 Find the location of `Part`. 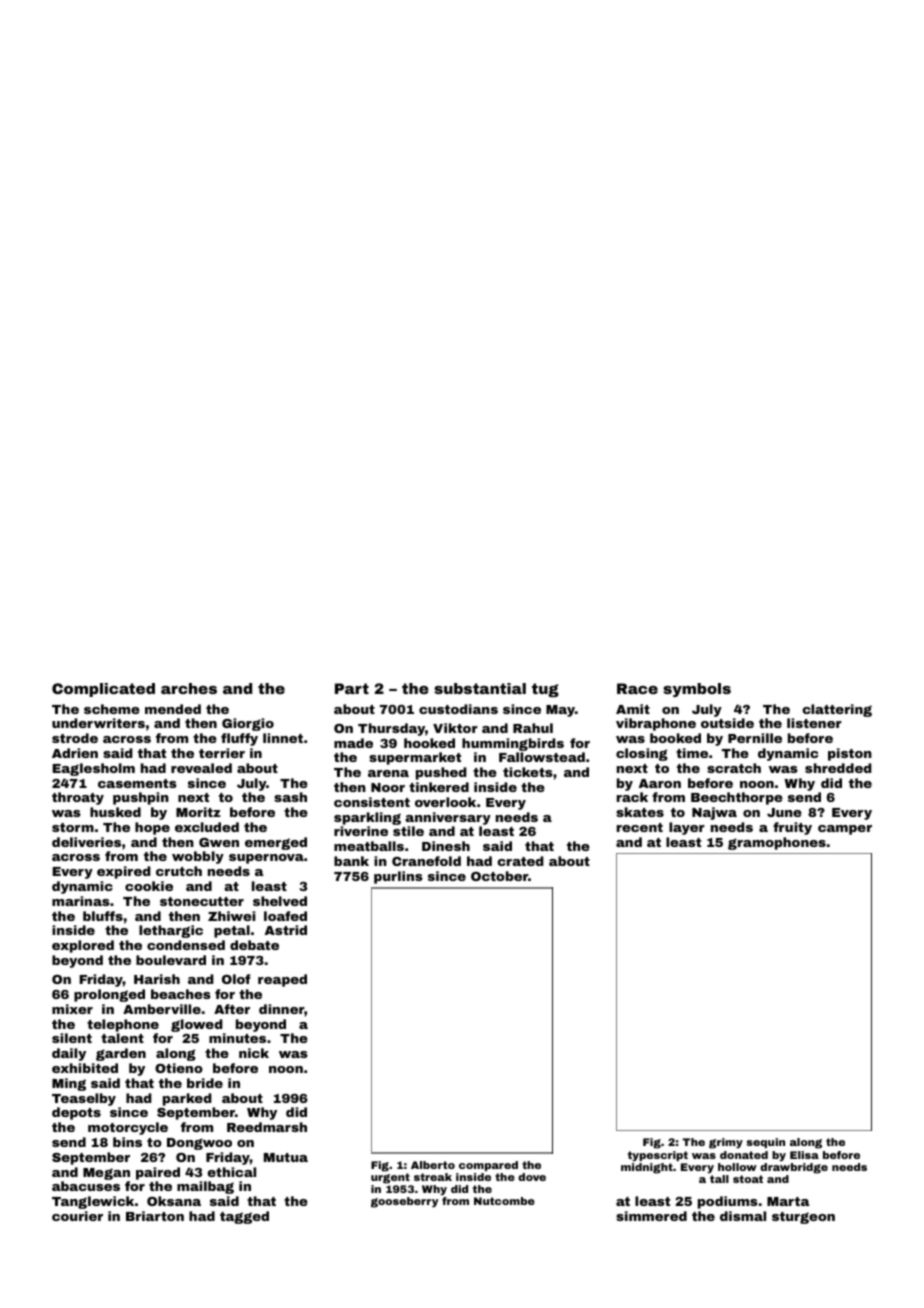

Part is located at coordinates (352, 688).
